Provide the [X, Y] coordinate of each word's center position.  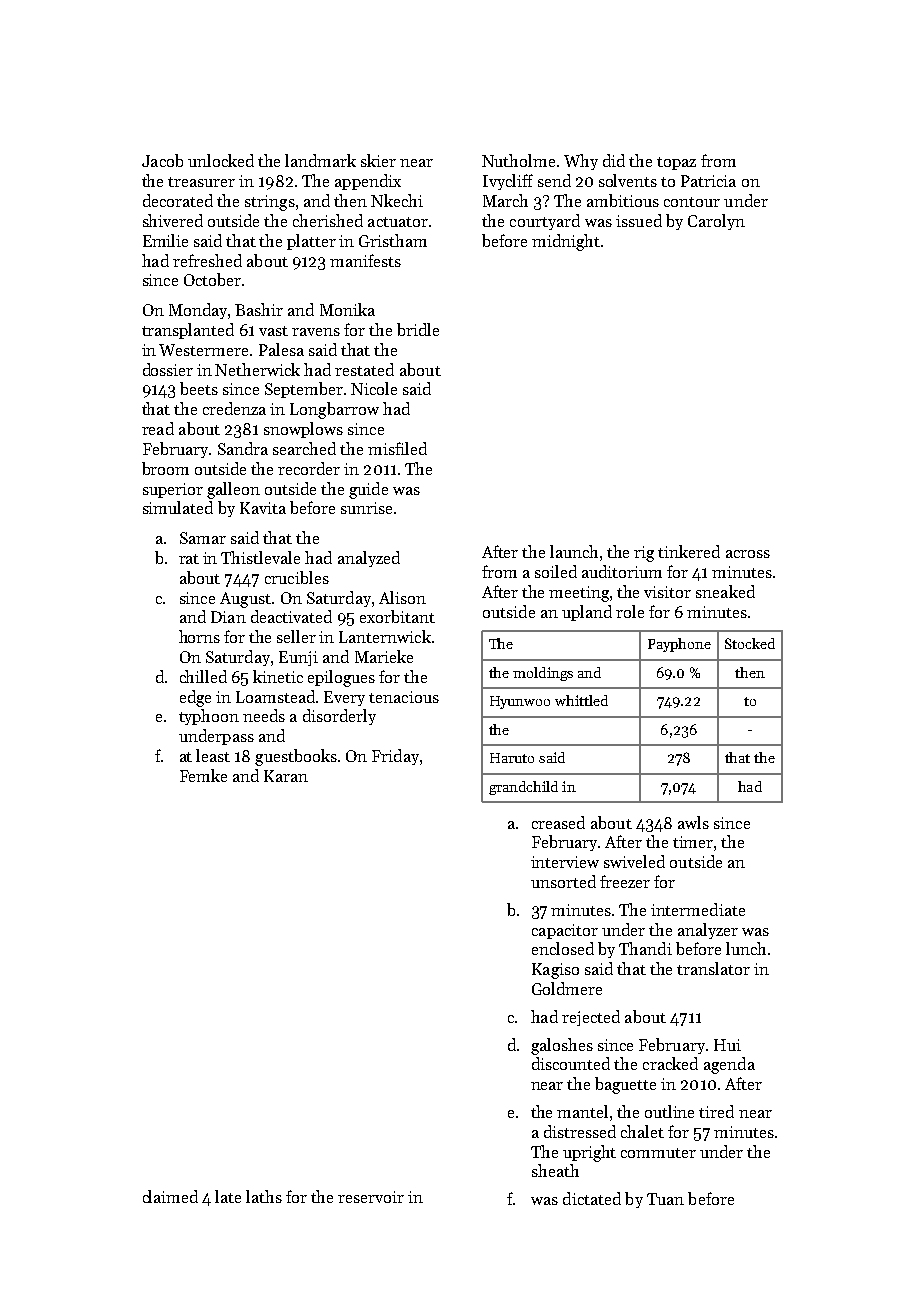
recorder [309, 468]
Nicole [374, 388]
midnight [566, 242]
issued [639, 220]
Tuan [665, 1199]
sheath [555, 1170]
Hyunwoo [520, 702]
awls [693, 822]
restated [364, 369]
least [213, 755]
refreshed [207, 260]
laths [264, 1196]
